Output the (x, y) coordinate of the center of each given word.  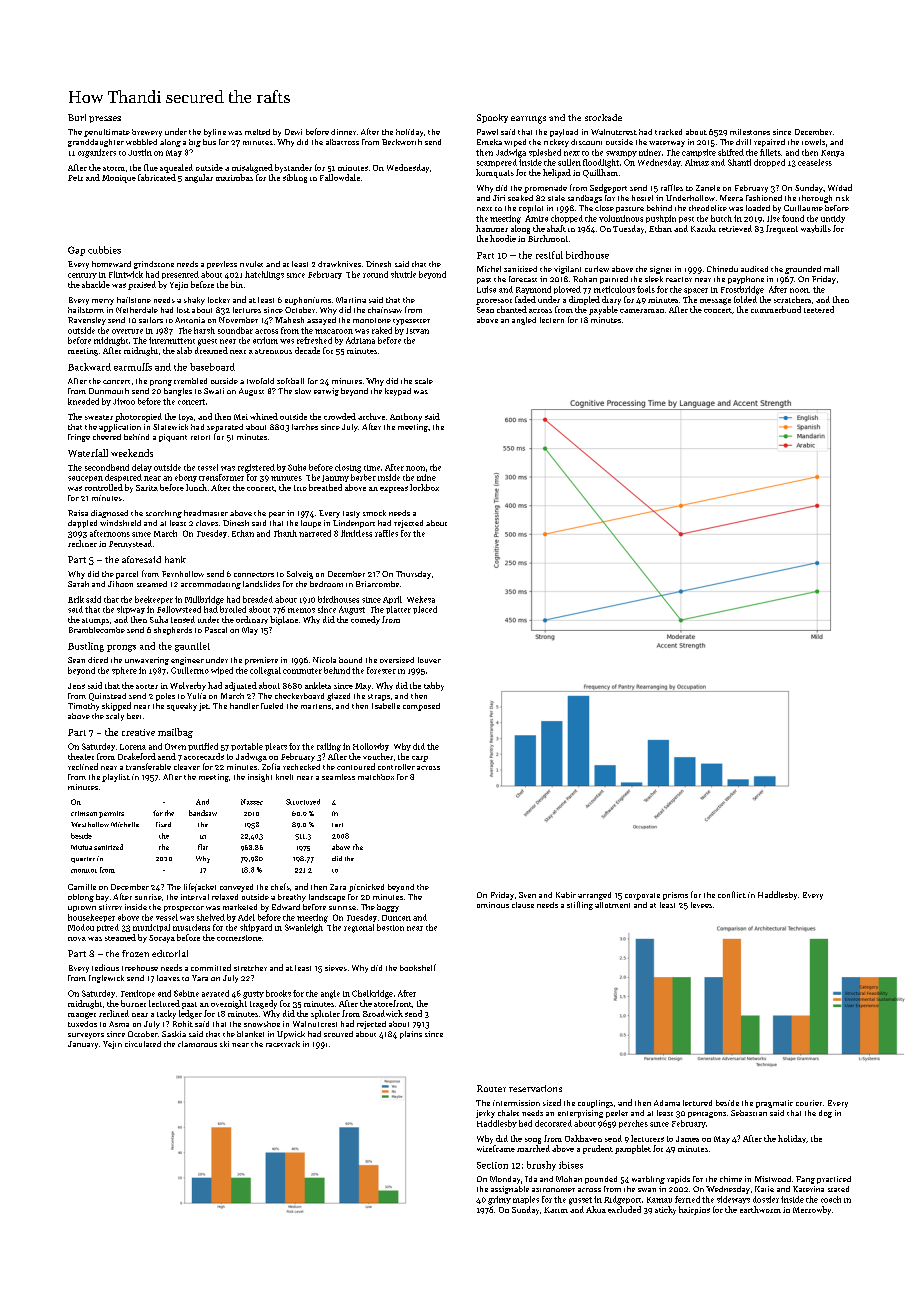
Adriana (360, 340)
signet (660, 270)
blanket (250, 1034)
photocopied (138, 417)
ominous (493, 905)
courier (809, 1103)
